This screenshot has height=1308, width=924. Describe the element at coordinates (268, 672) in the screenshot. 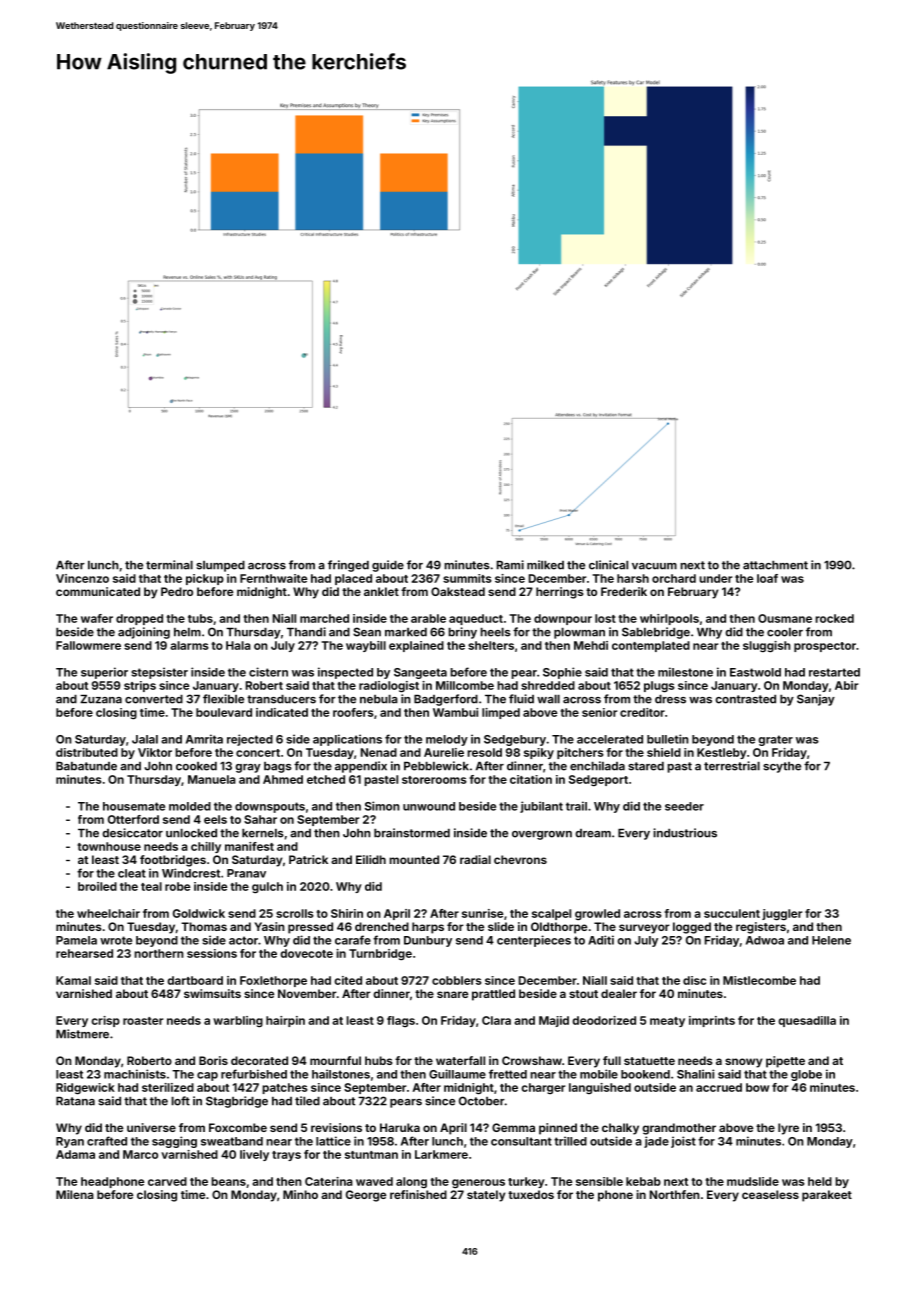

I see `cistern` at that location.
